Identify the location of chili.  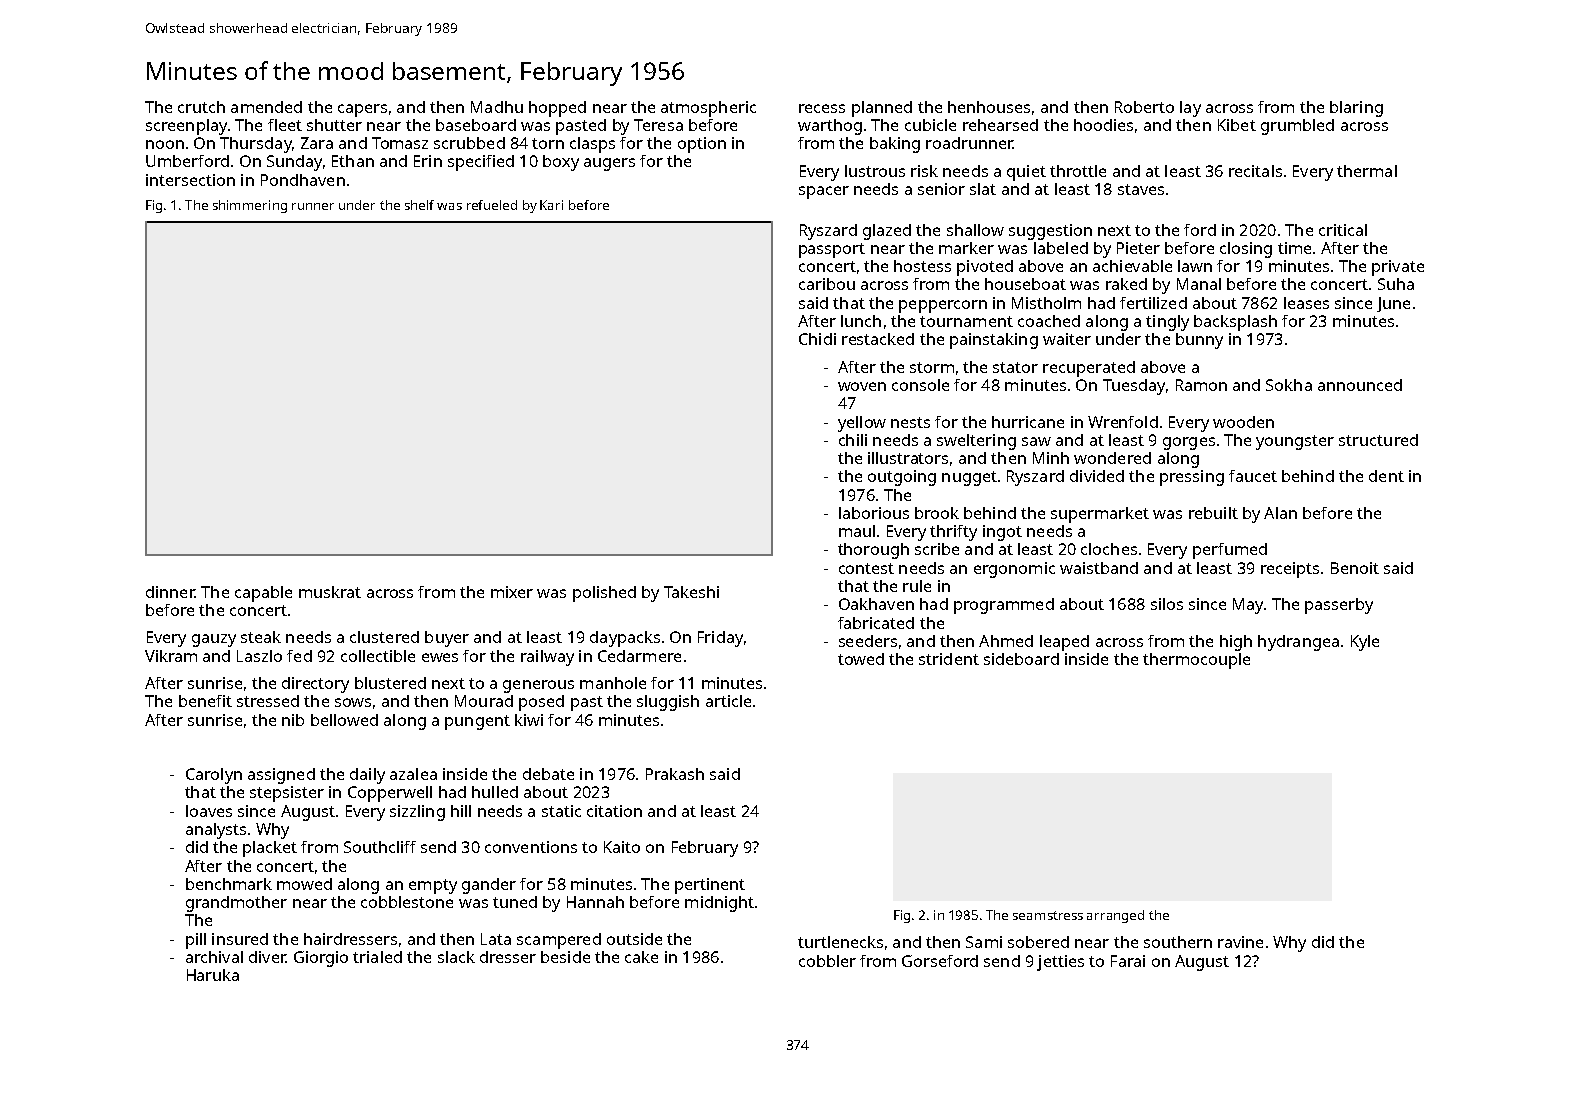
(853, 440).
